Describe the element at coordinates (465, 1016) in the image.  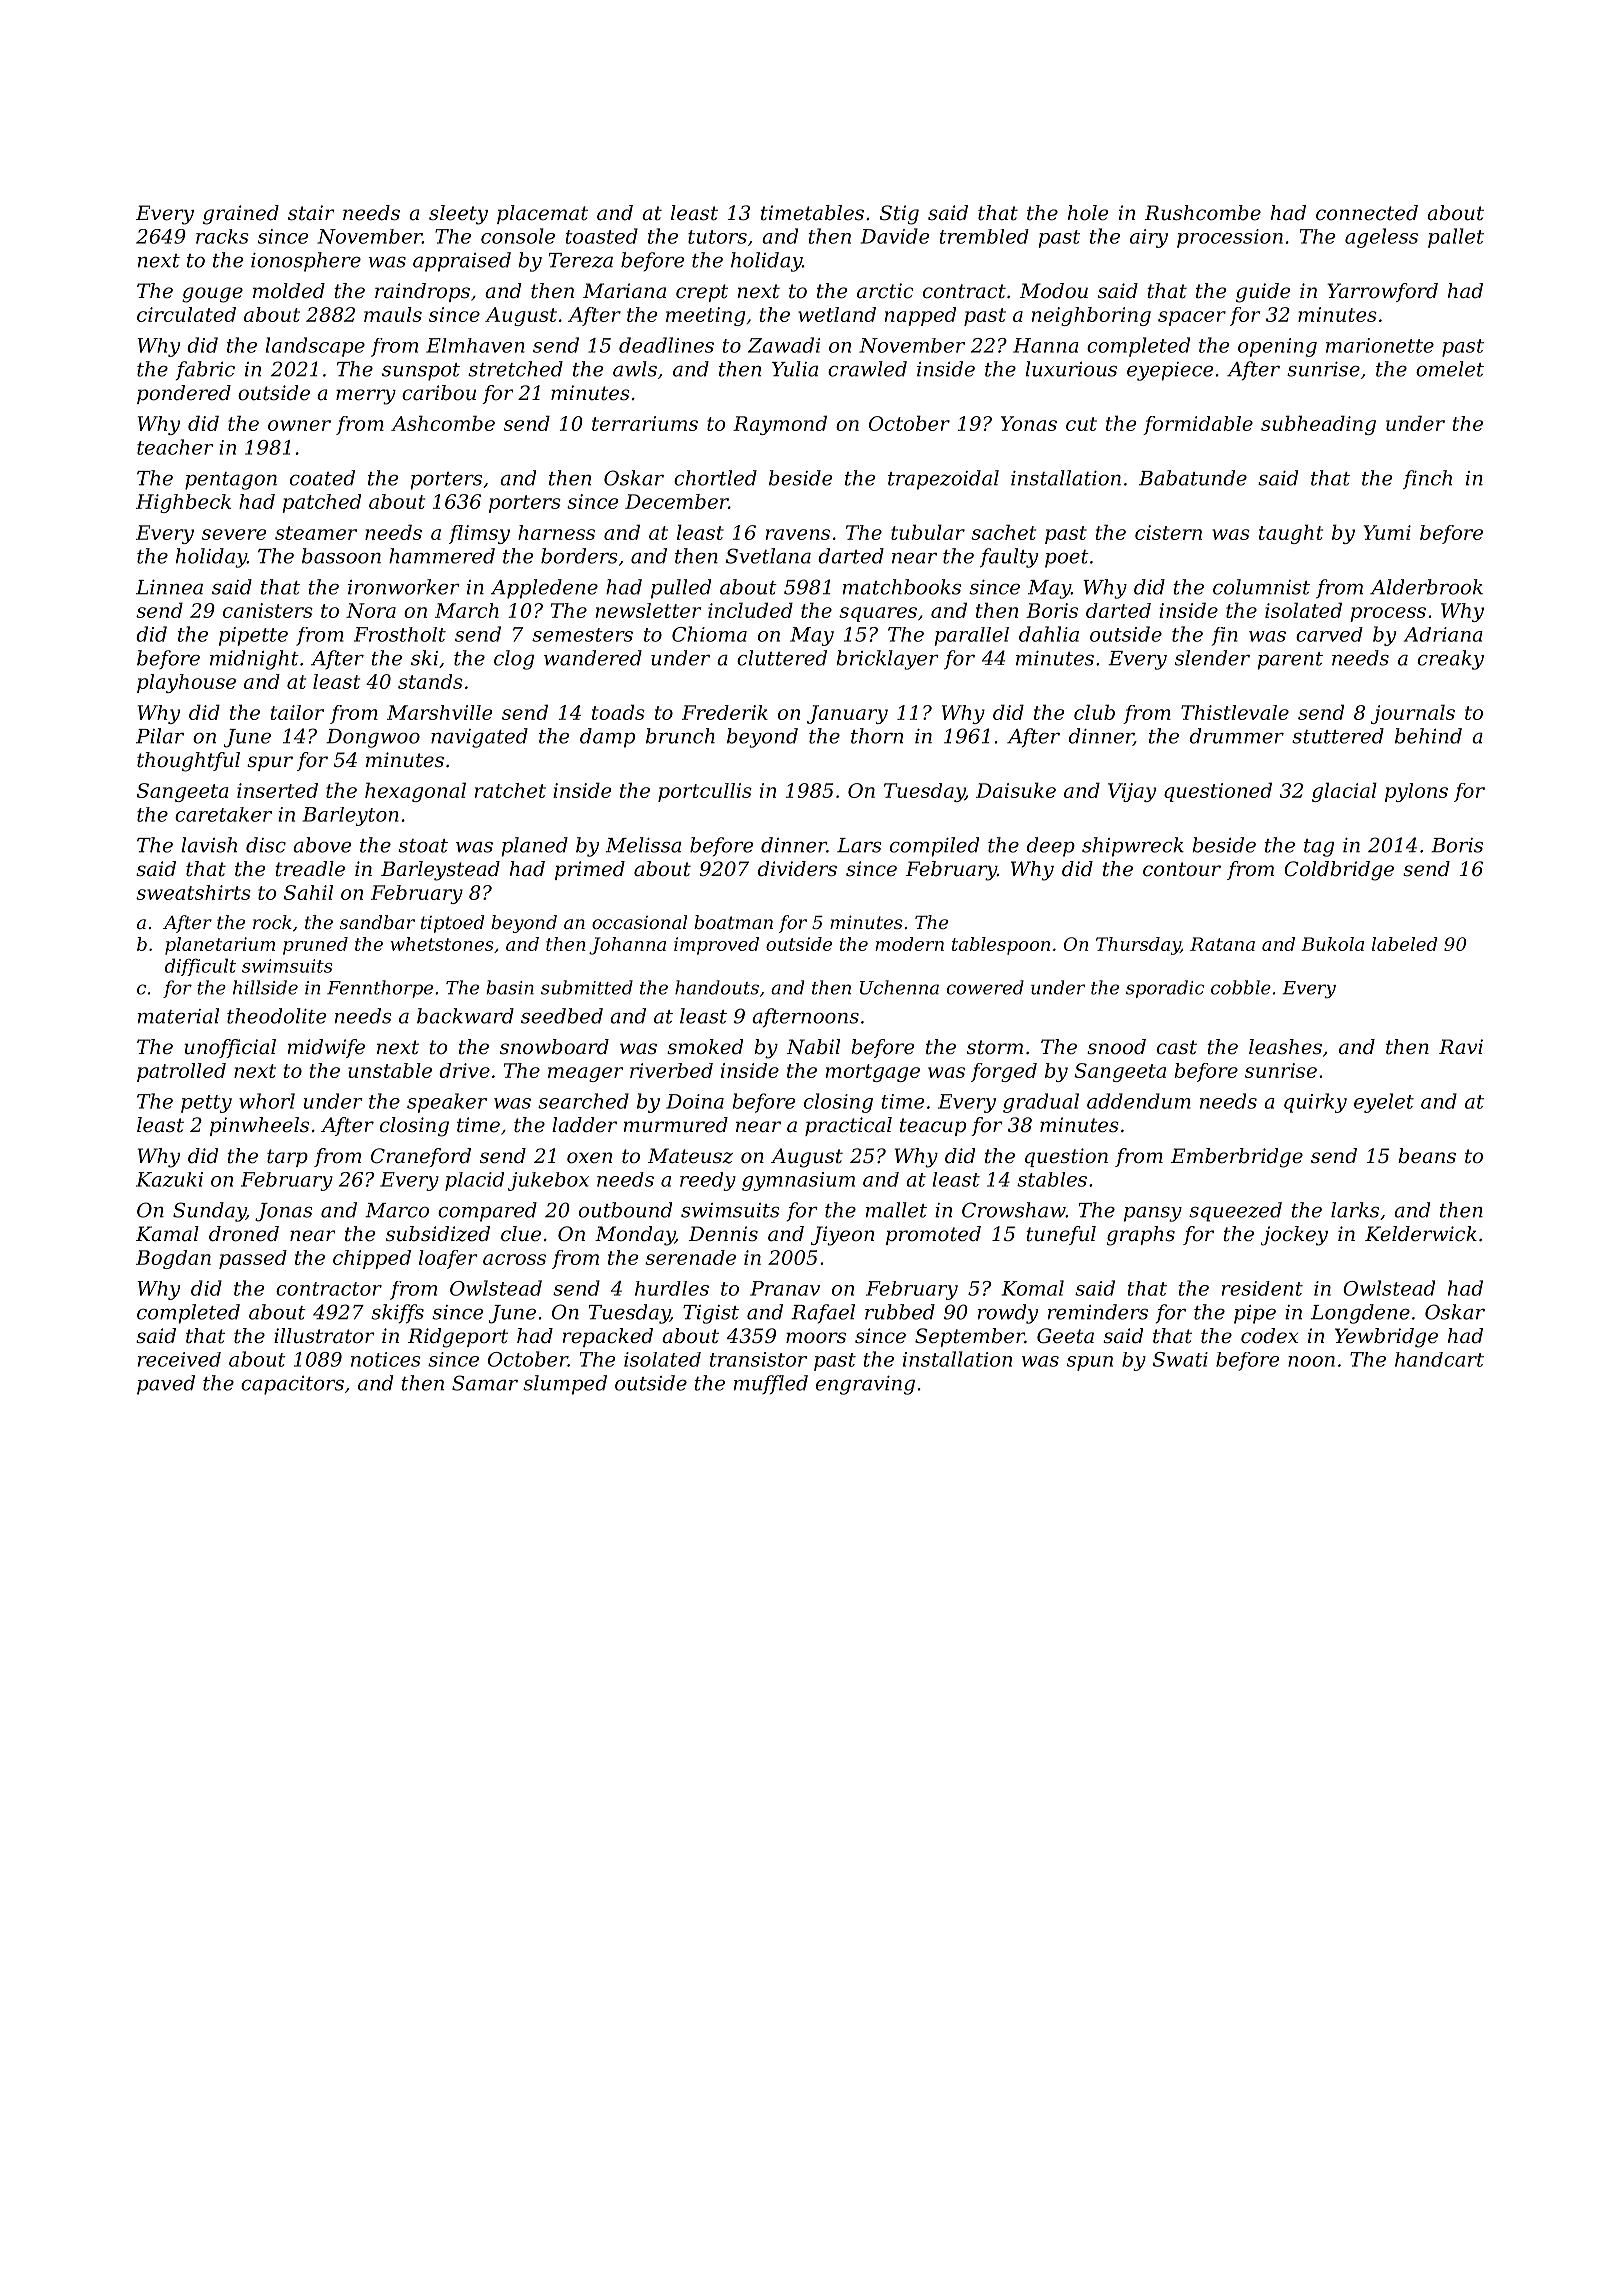
I see `backward` at that location.
